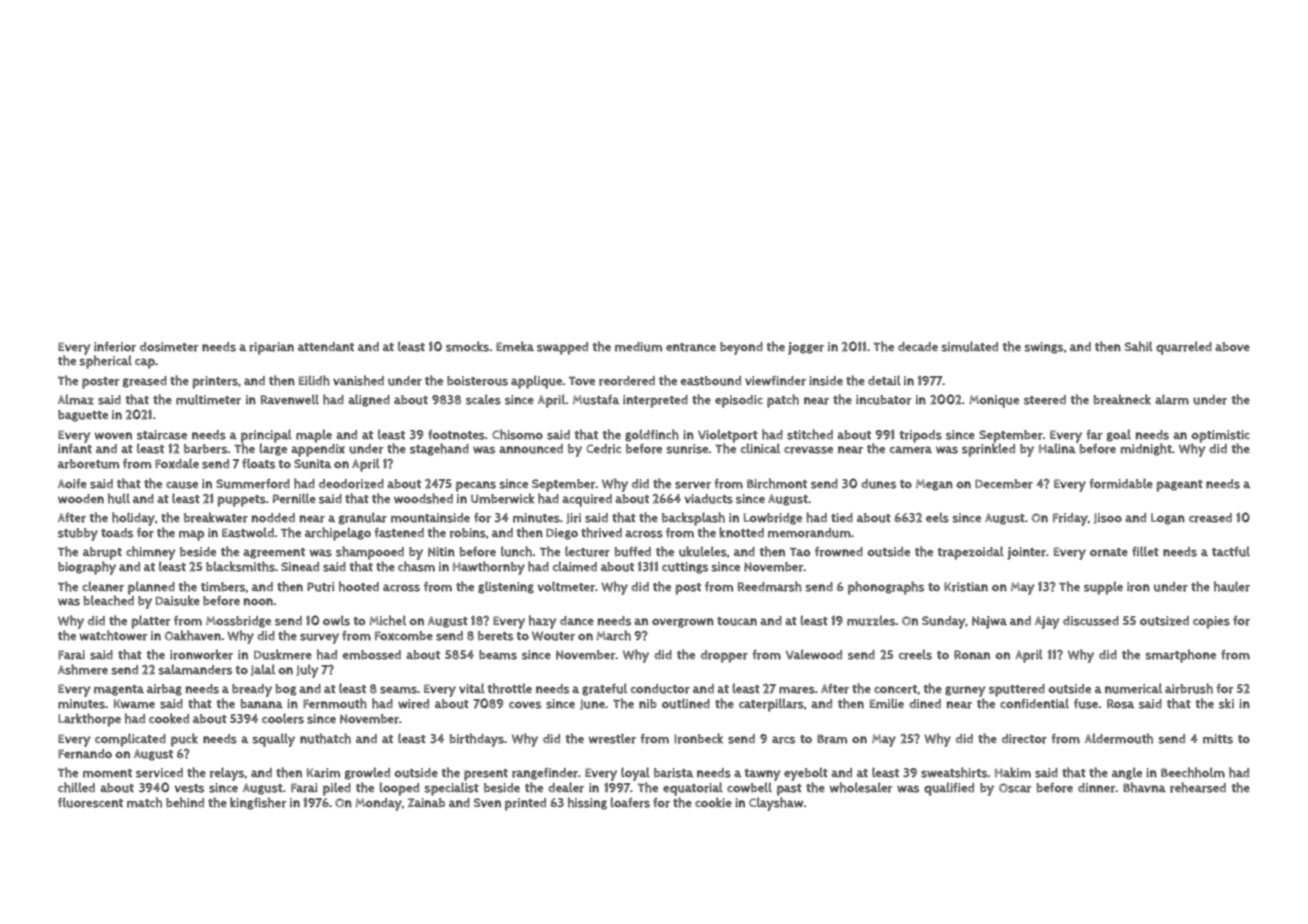 This screenshot has height=924, width=1308. Describe the element at coordinates (498, 655) in the screenshot. I see `beams` at that location.
